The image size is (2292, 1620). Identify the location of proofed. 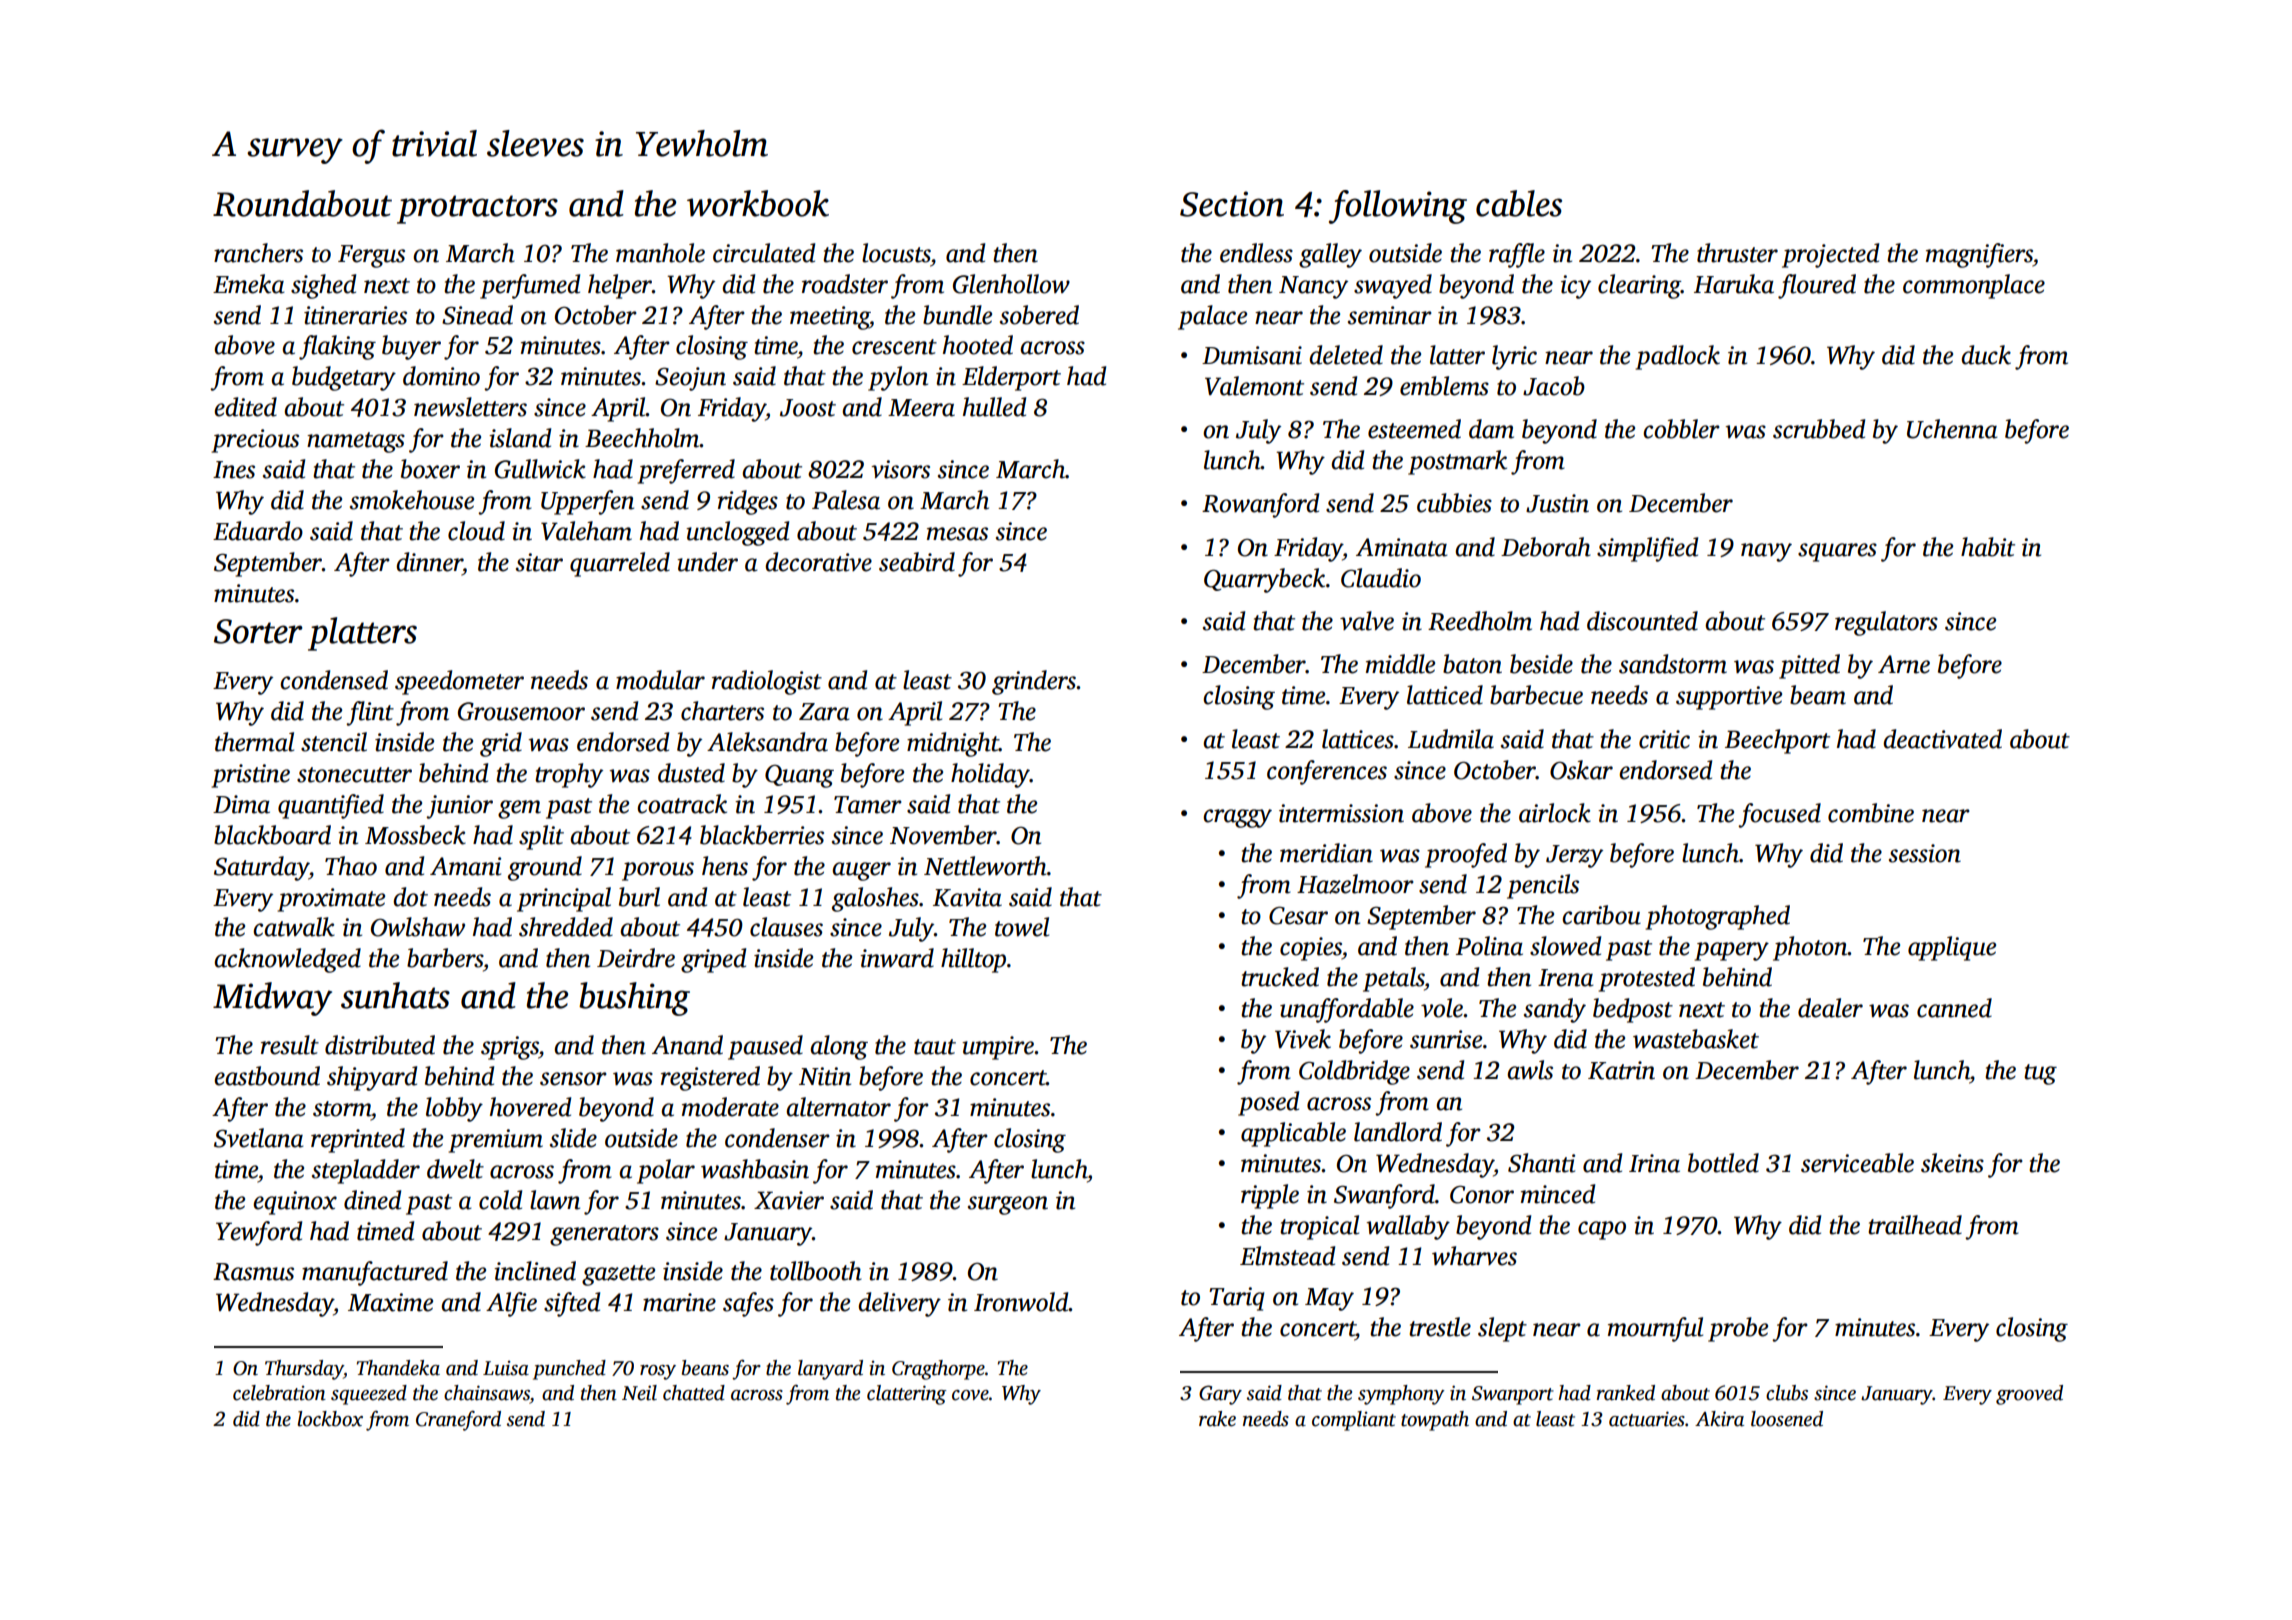
(1466, 855).
